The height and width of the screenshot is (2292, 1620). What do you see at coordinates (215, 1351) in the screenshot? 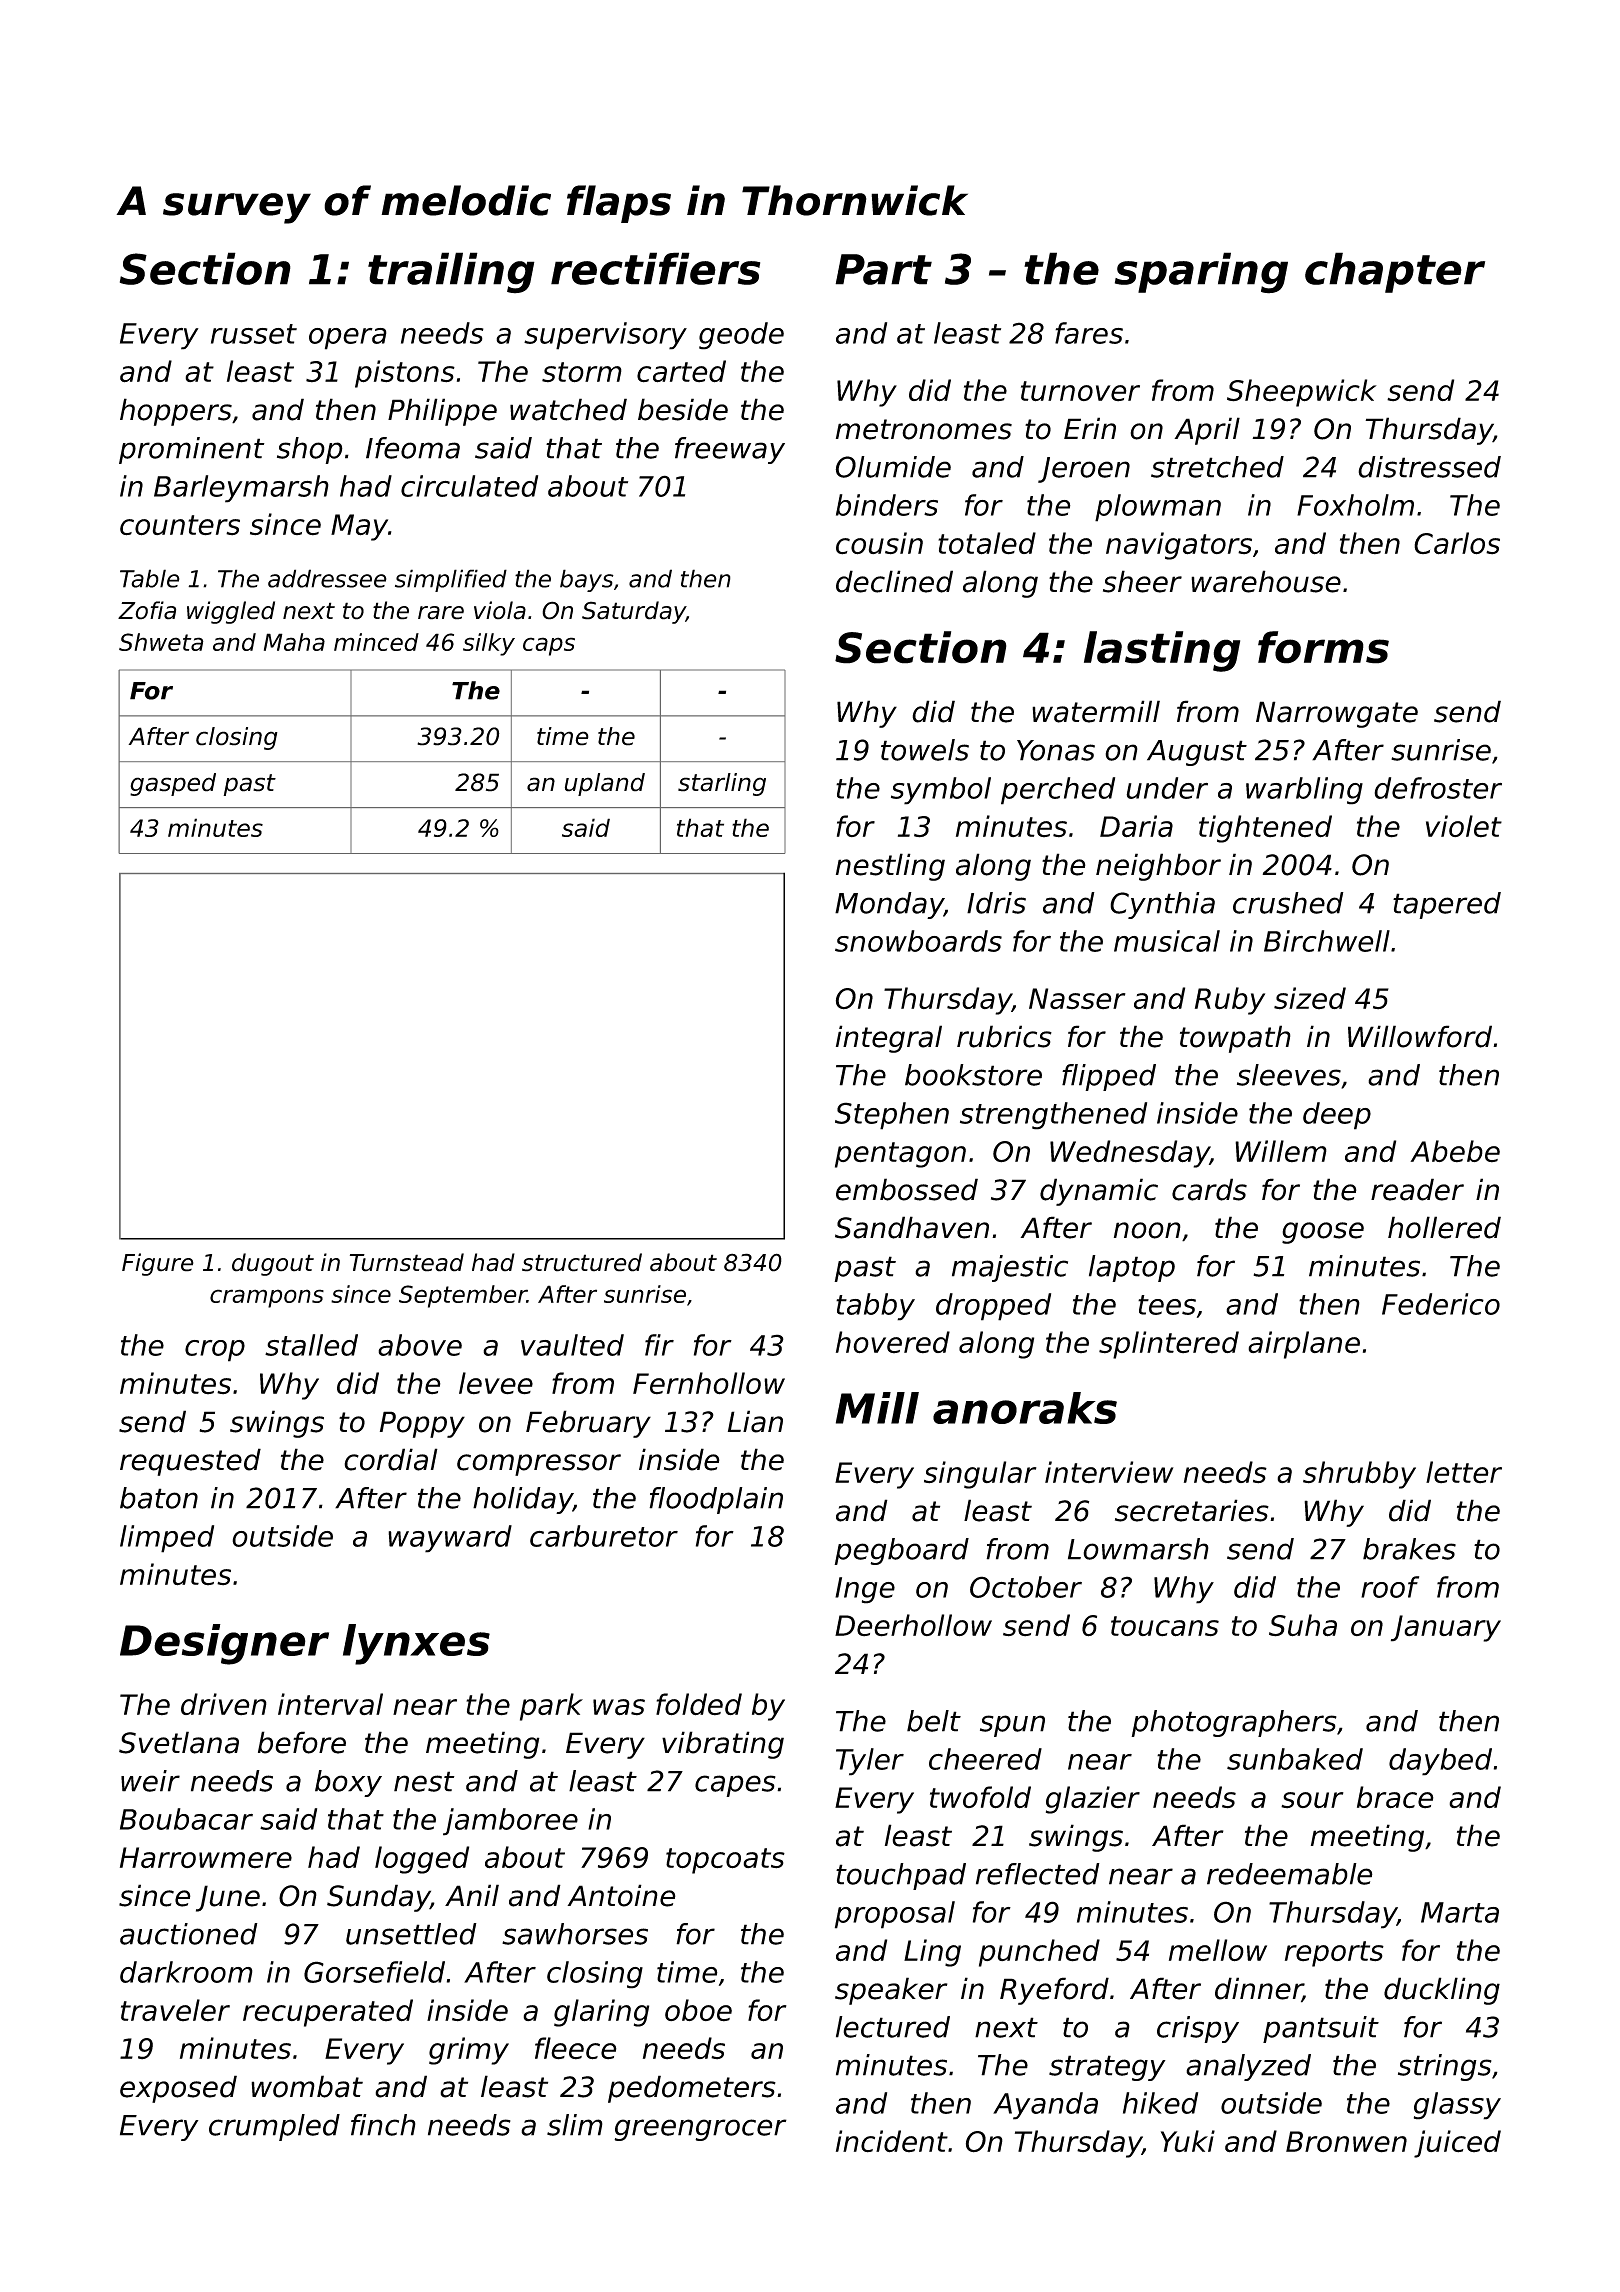
I see `crop` at bounding box center [215, 1351].
